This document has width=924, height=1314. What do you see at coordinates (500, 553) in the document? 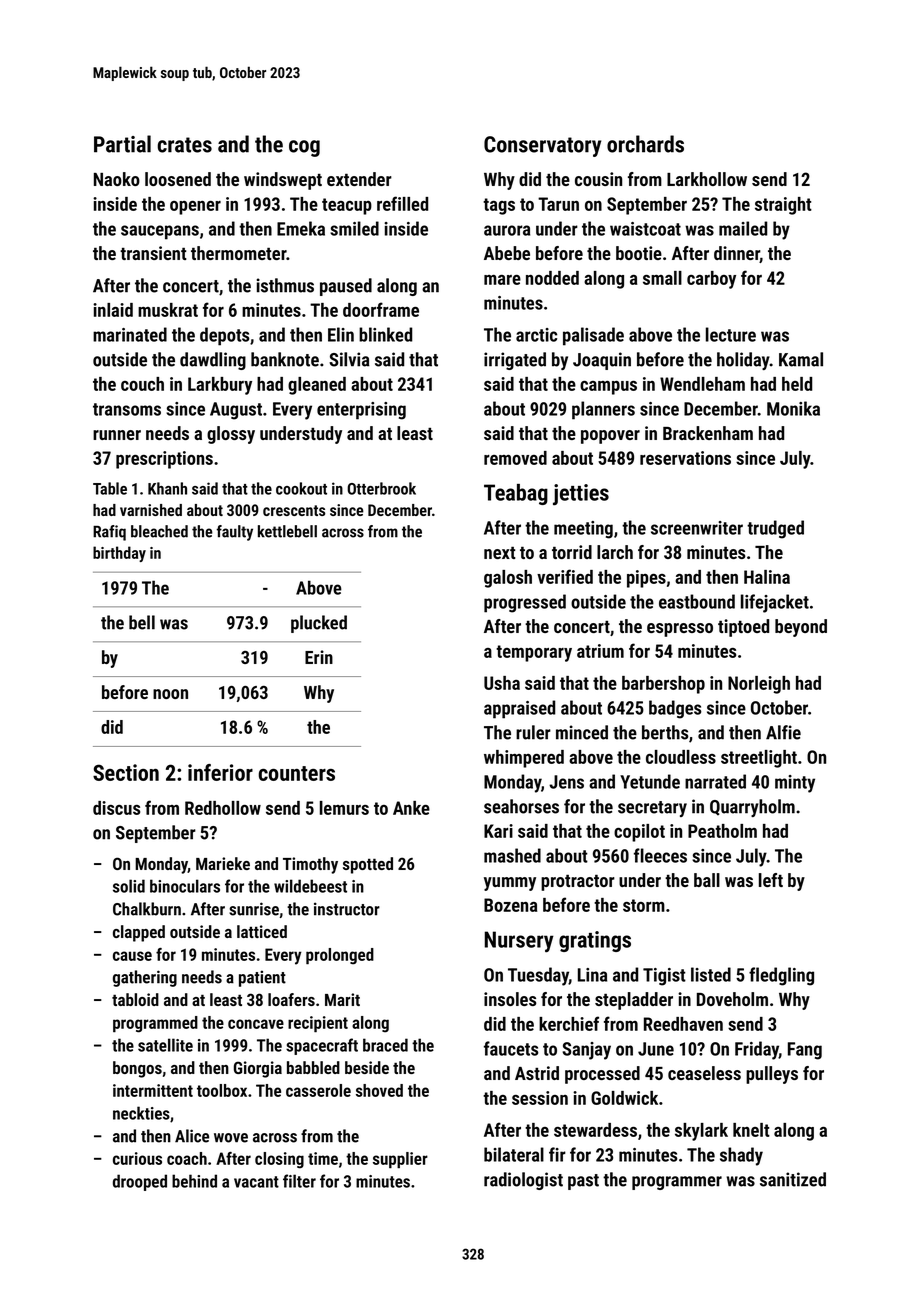
I see `next` at bounding box center [500, 553].
